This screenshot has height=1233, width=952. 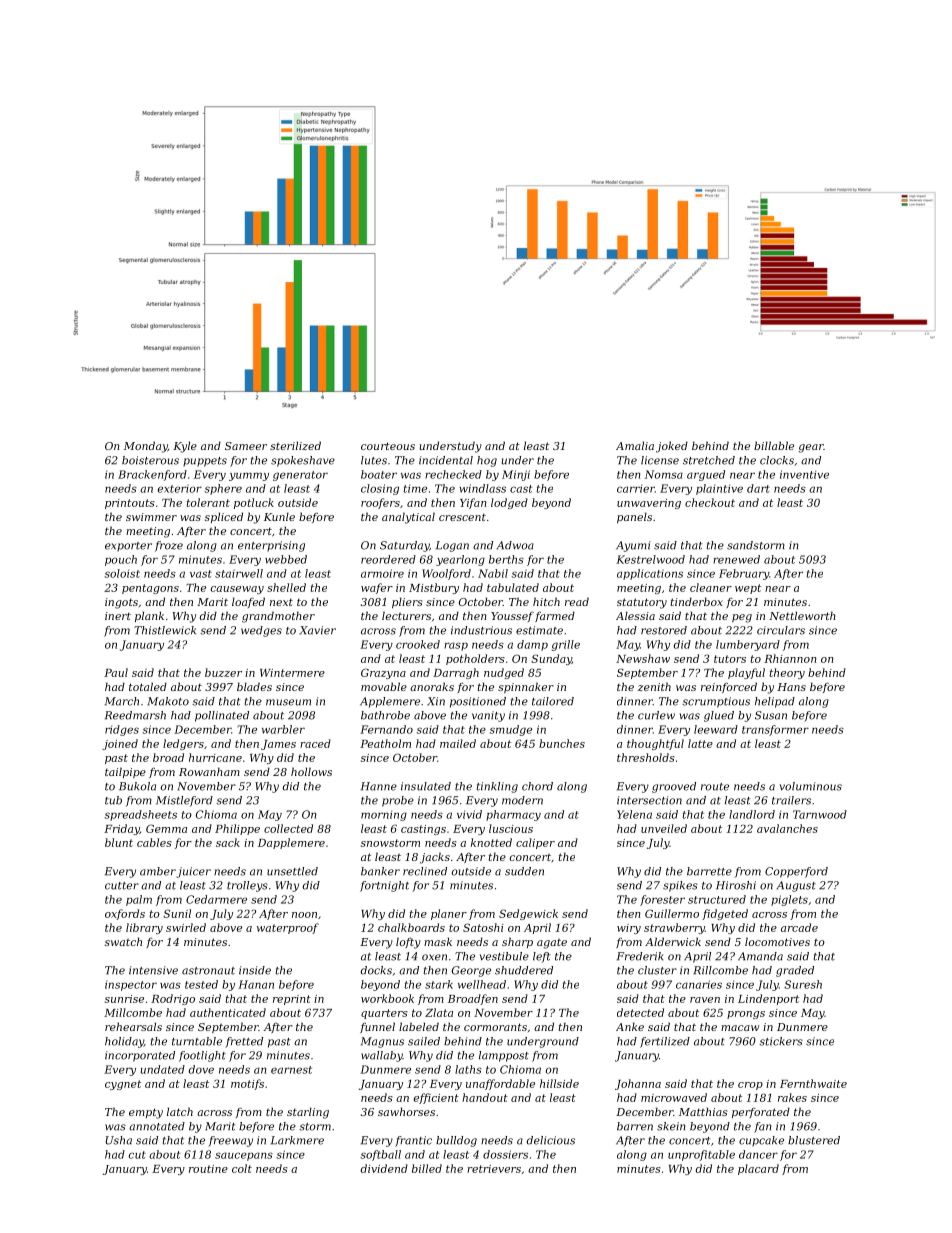 What do you see at coordinates (120, 744) in the screenshot?
I see `joined` at bounding box center [120, 744].
